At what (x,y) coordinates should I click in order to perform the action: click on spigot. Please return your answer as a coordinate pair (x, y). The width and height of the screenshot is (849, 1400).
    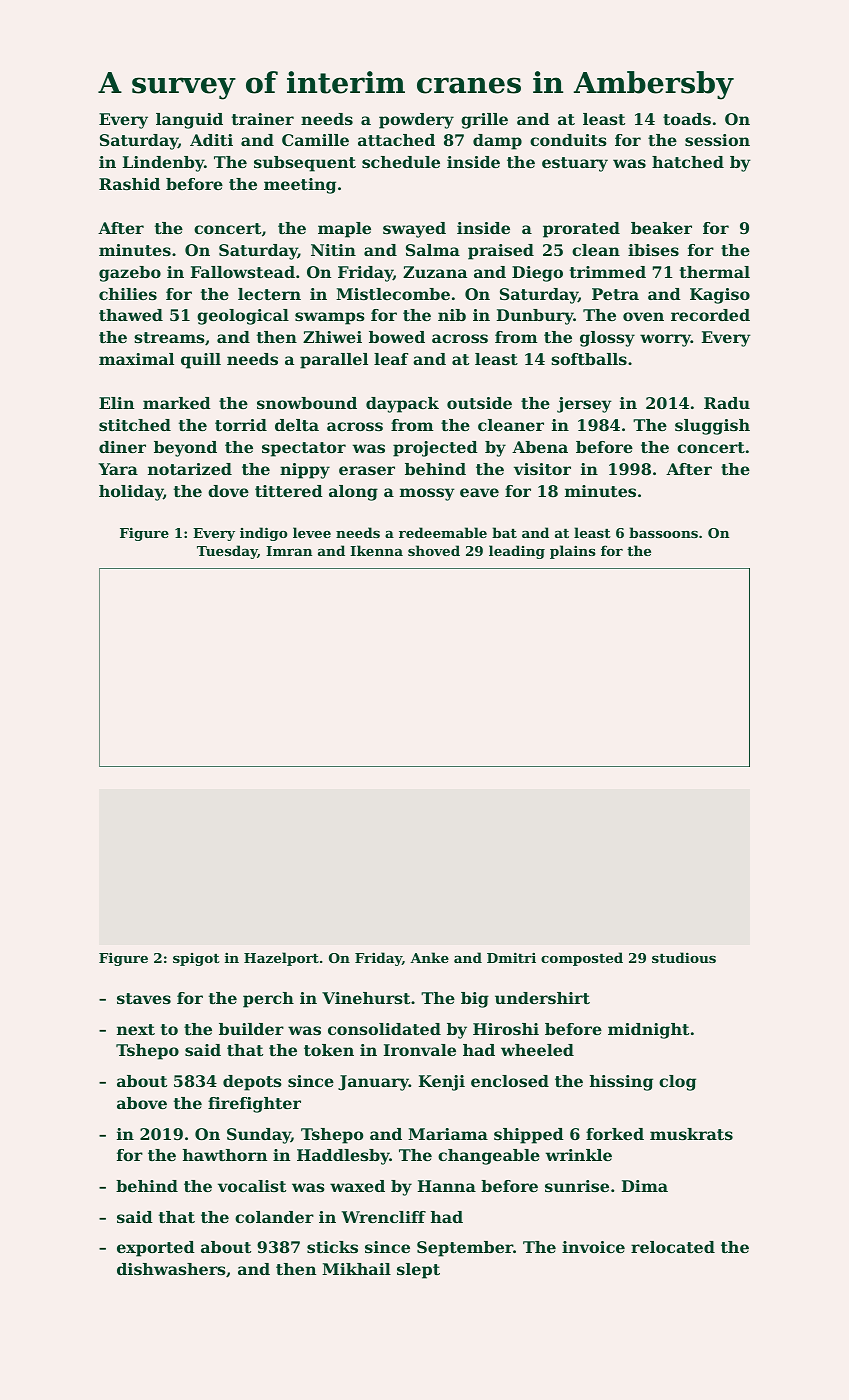
    Looking at the image, I should click on (196, 959).
